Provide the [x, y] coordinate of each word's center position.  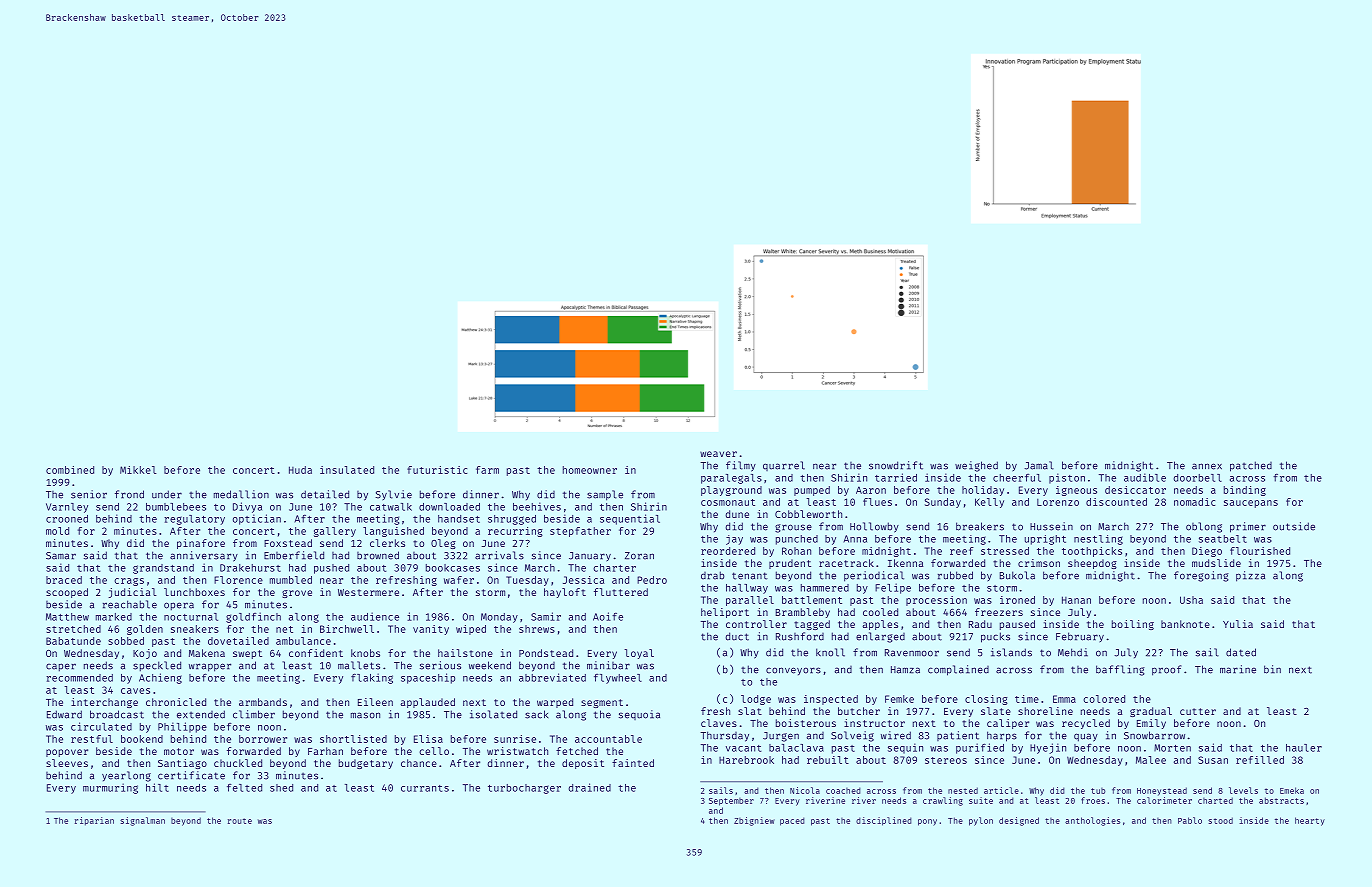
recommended [79, 678]
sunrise [515, 739]
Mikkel [138, 470]
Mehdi [1073, 652]
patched [1251, 466]
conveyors [793, 671]
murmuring [110, 788]
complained [958, 670]
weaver [718, 454]
